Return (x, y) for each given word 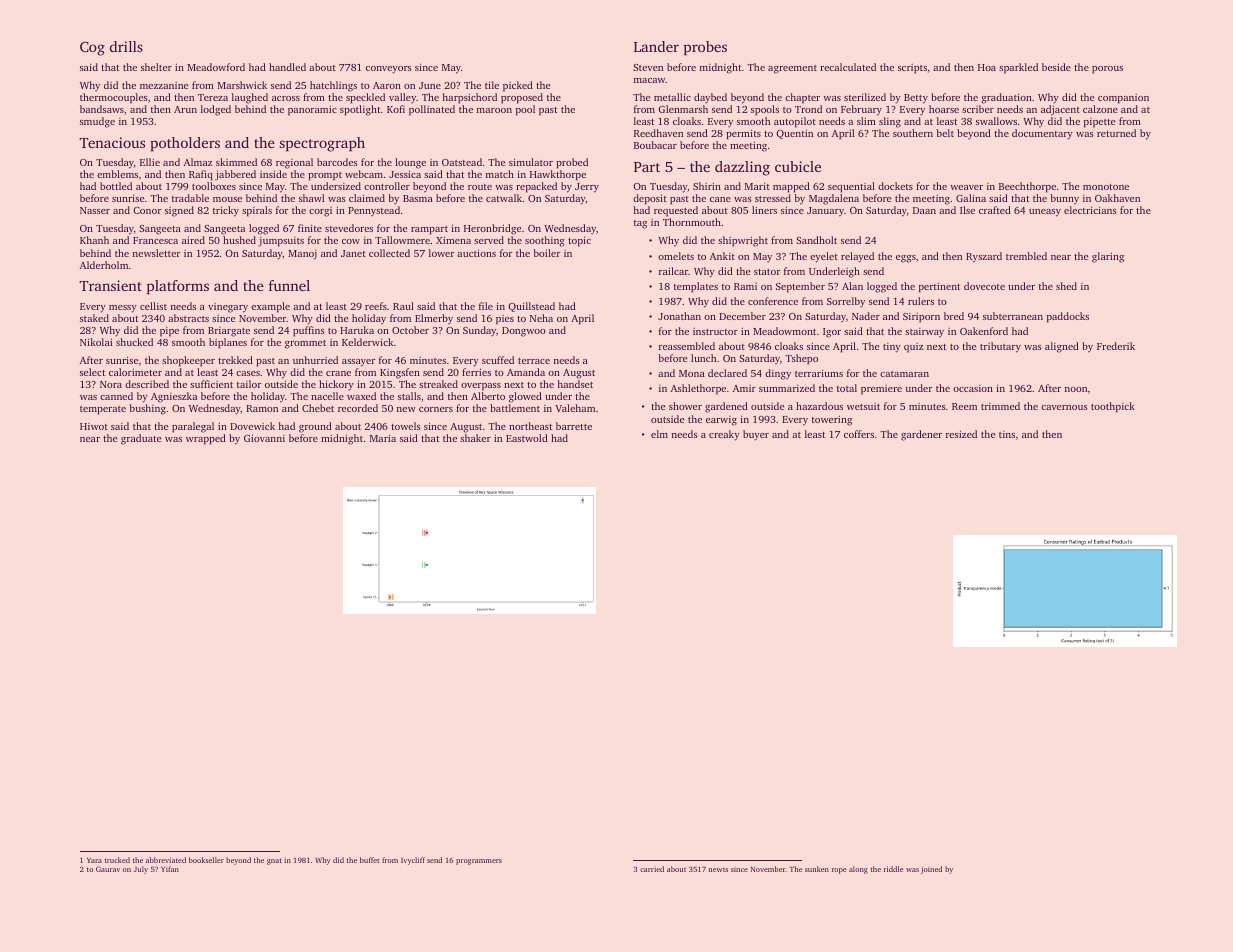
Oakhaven (1117, 198)
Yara (94, 860)
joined (931, 870)
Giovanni (264, 438)
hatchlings (333, 86)
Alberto (488, 396)
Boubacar (655, 145)
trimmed (1000, 406)
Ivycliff (413, 861)
